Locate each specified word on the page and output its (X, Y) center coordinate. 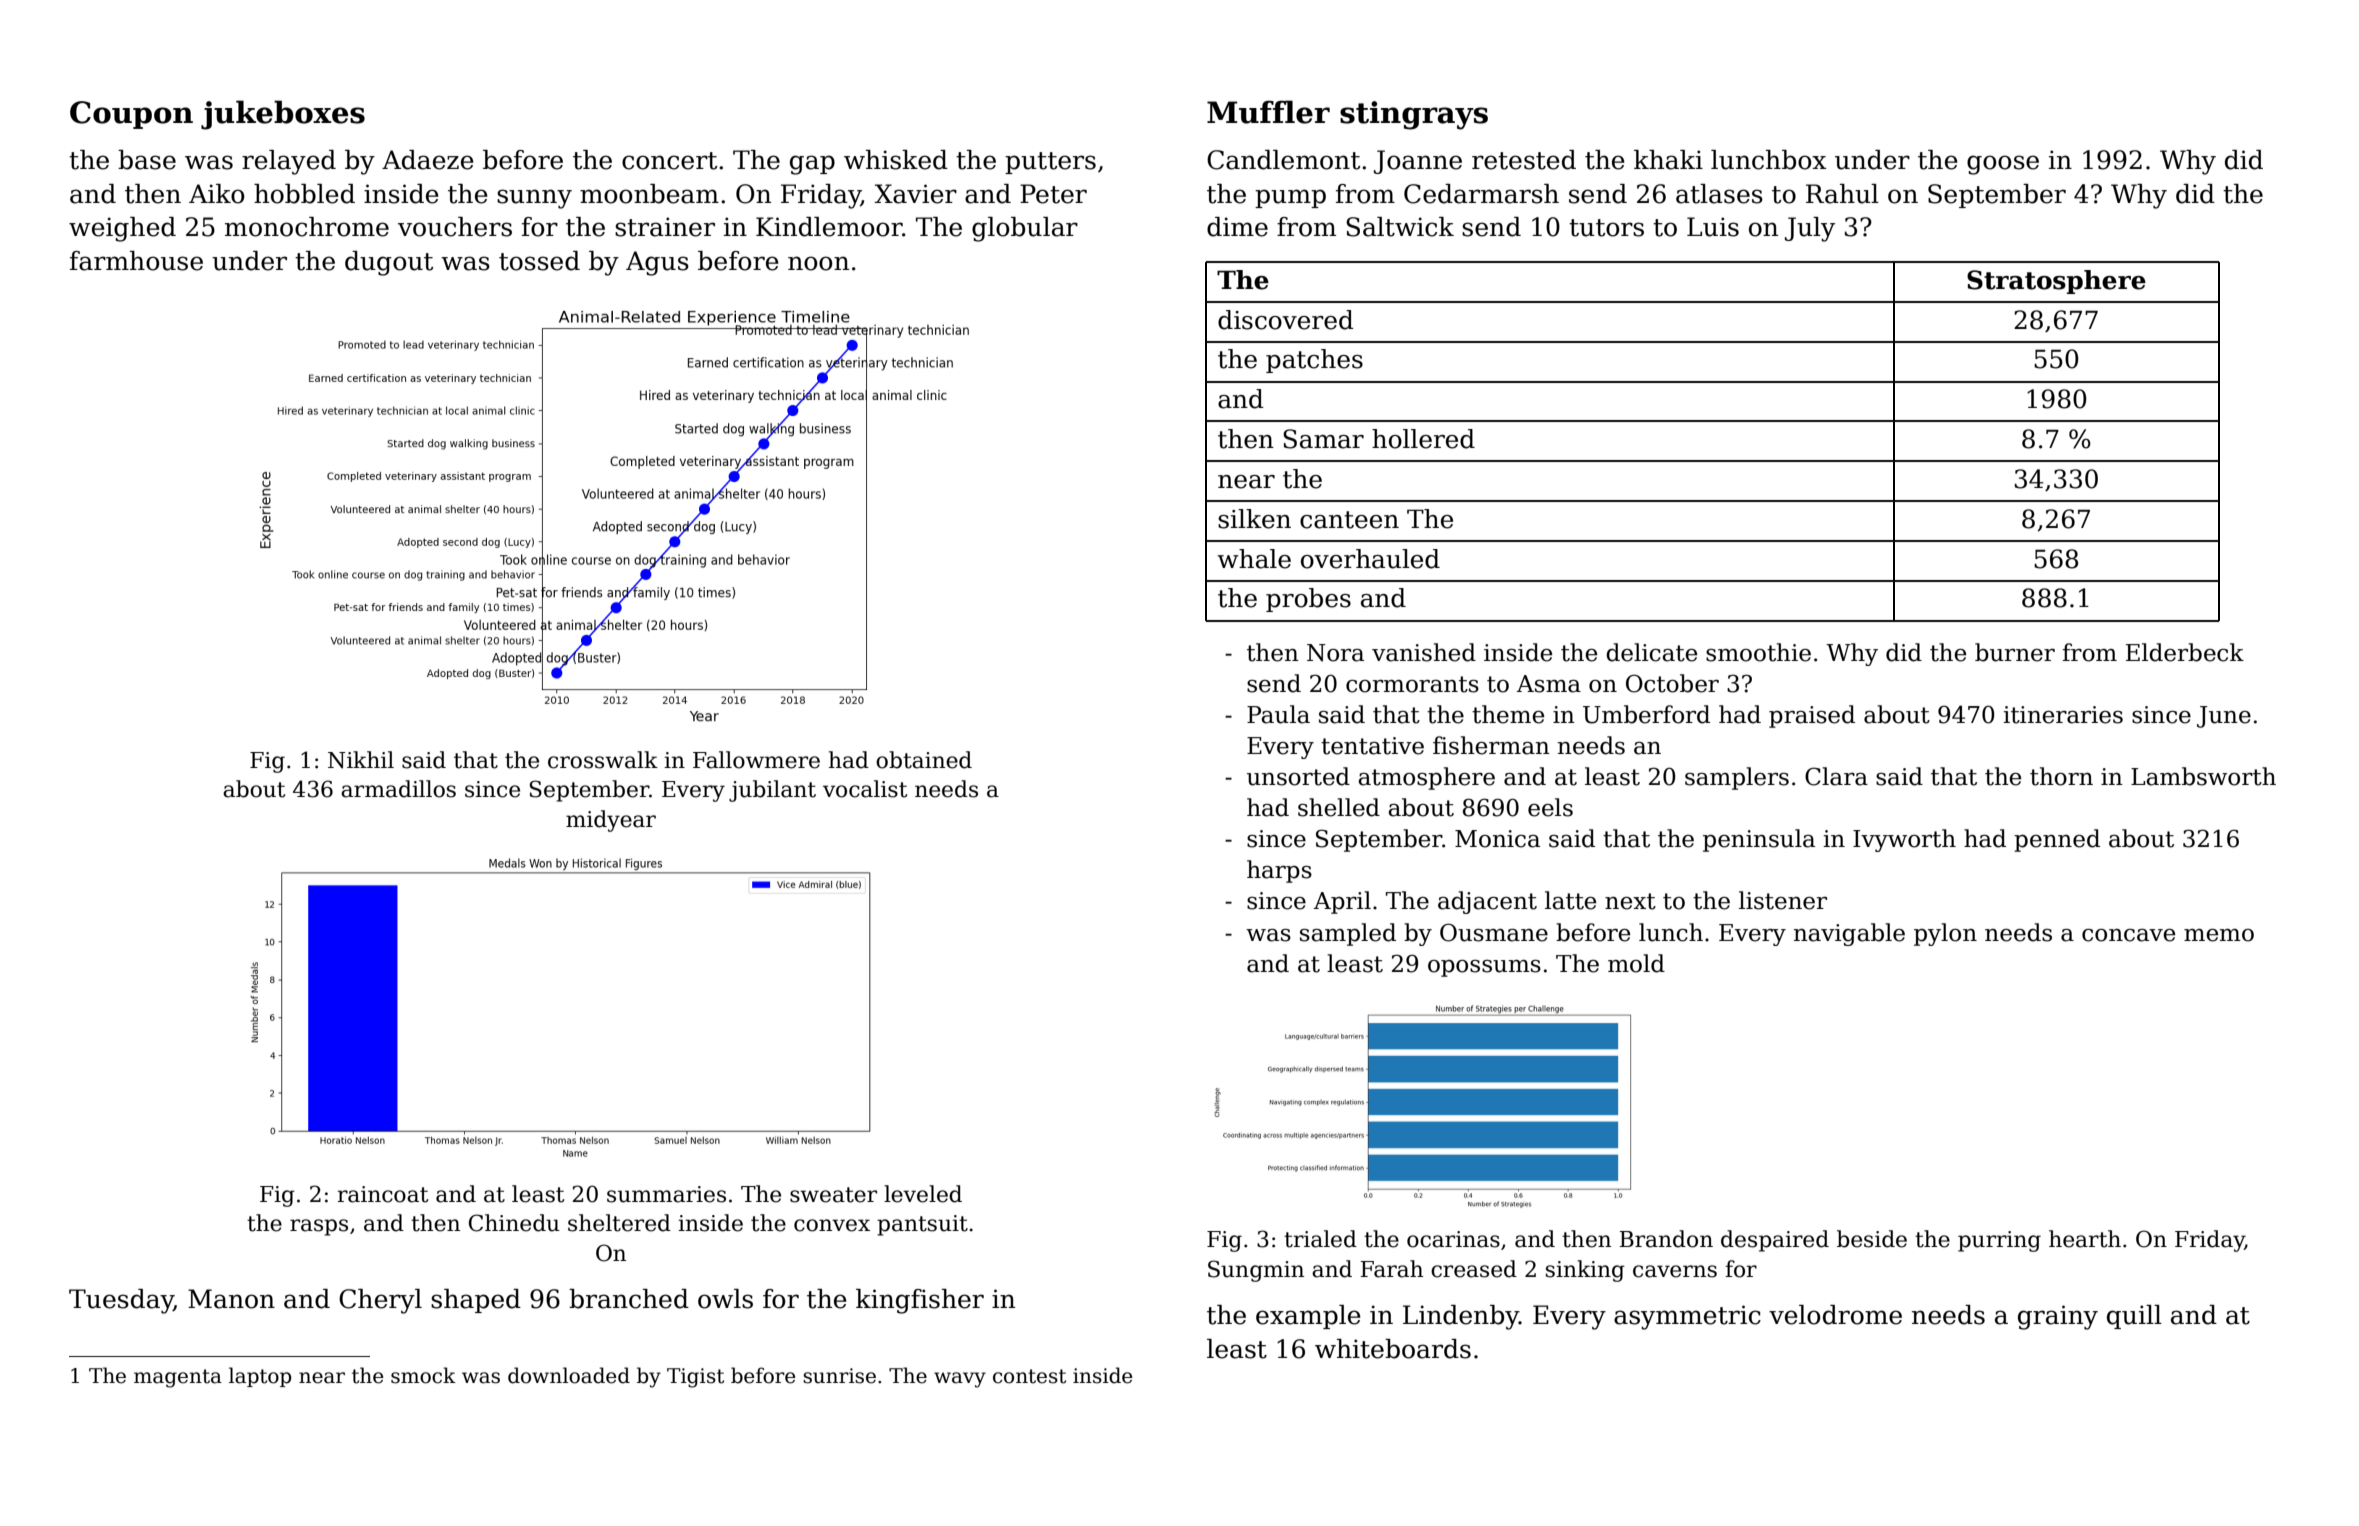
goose (2003, 165)
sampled (1348, 934)
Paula (1278, 714)
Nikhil (361, 760)
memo (2219, 935)
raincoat (383, 1194)
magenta (178, 1378)
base (147, 160)
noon (818, 263)
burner (2015, 652)
